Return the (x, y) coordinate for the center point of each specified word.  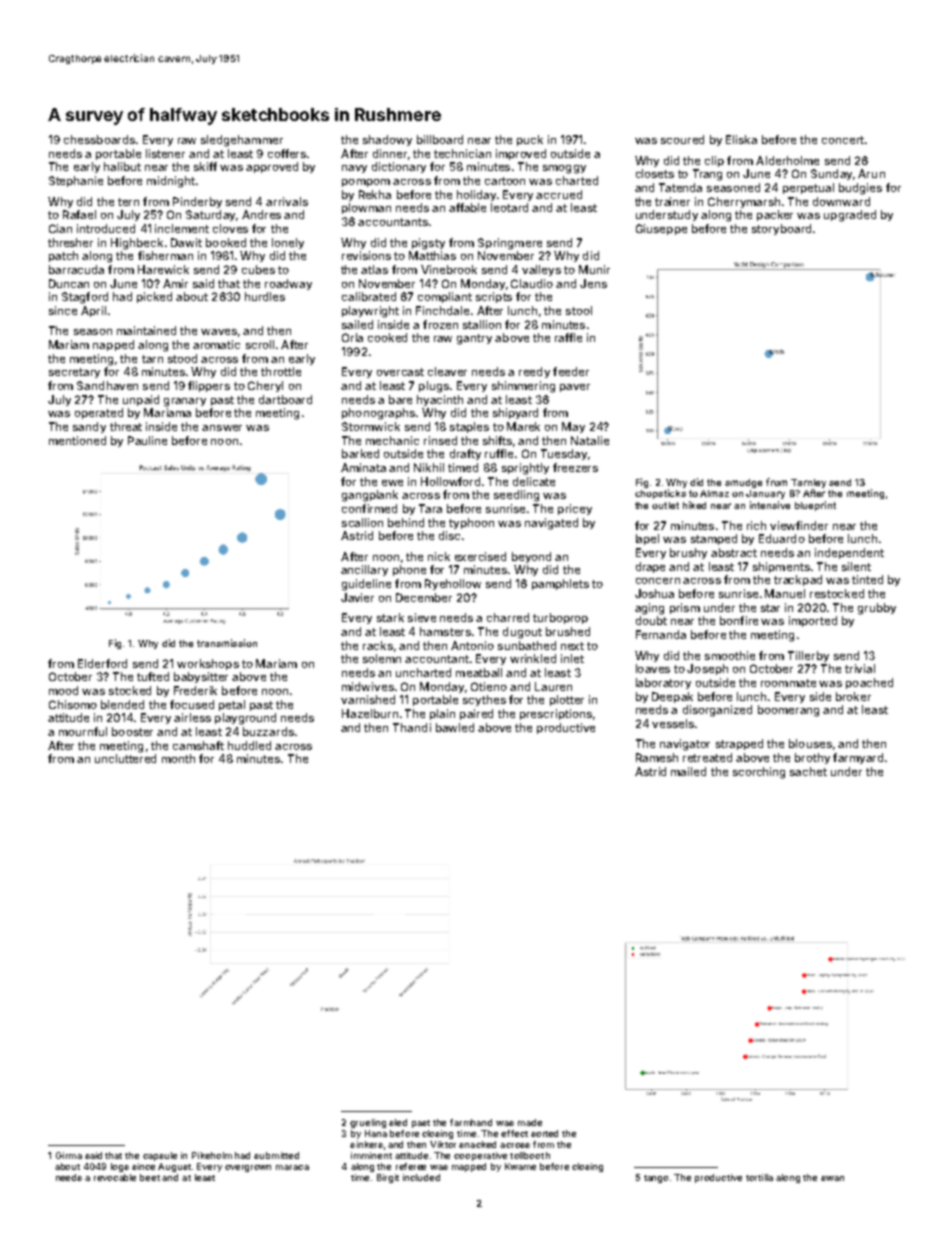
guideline (366, 585)
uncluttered (125, 758)
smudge (743, 483)
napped (113, 345)
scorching (759, 773)
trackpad (798, 580)
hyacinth (440, 400)
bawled (455, 727)
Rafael (79, 214)
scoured (682, 139)
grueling (368, 1123)
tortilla (759, 1177)
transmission (227, 643)
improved (521, 154)
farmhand (471, 1122)
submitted (276, 1155)
